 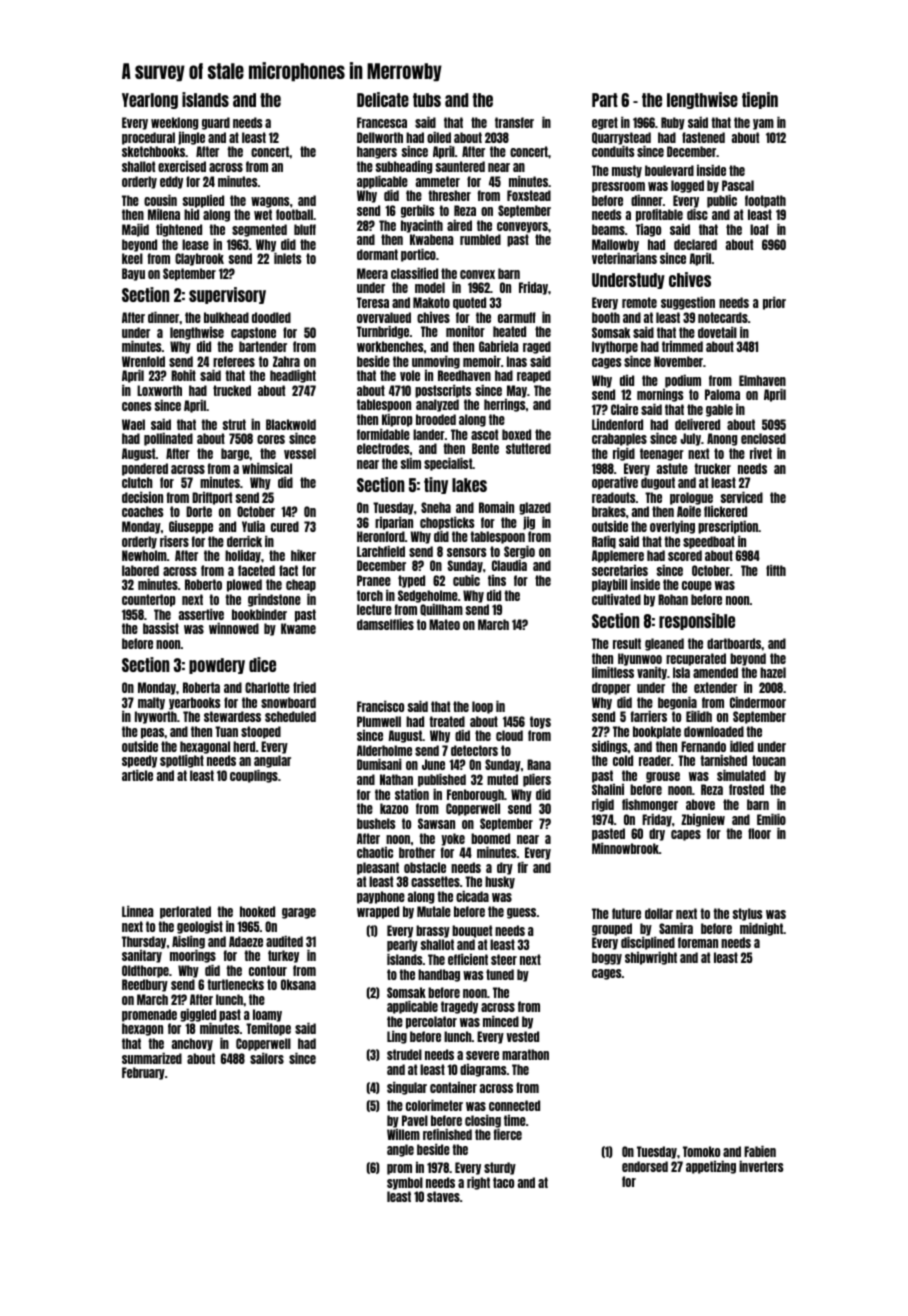 I want to click on spotlight, so click(x=182, y=761).
